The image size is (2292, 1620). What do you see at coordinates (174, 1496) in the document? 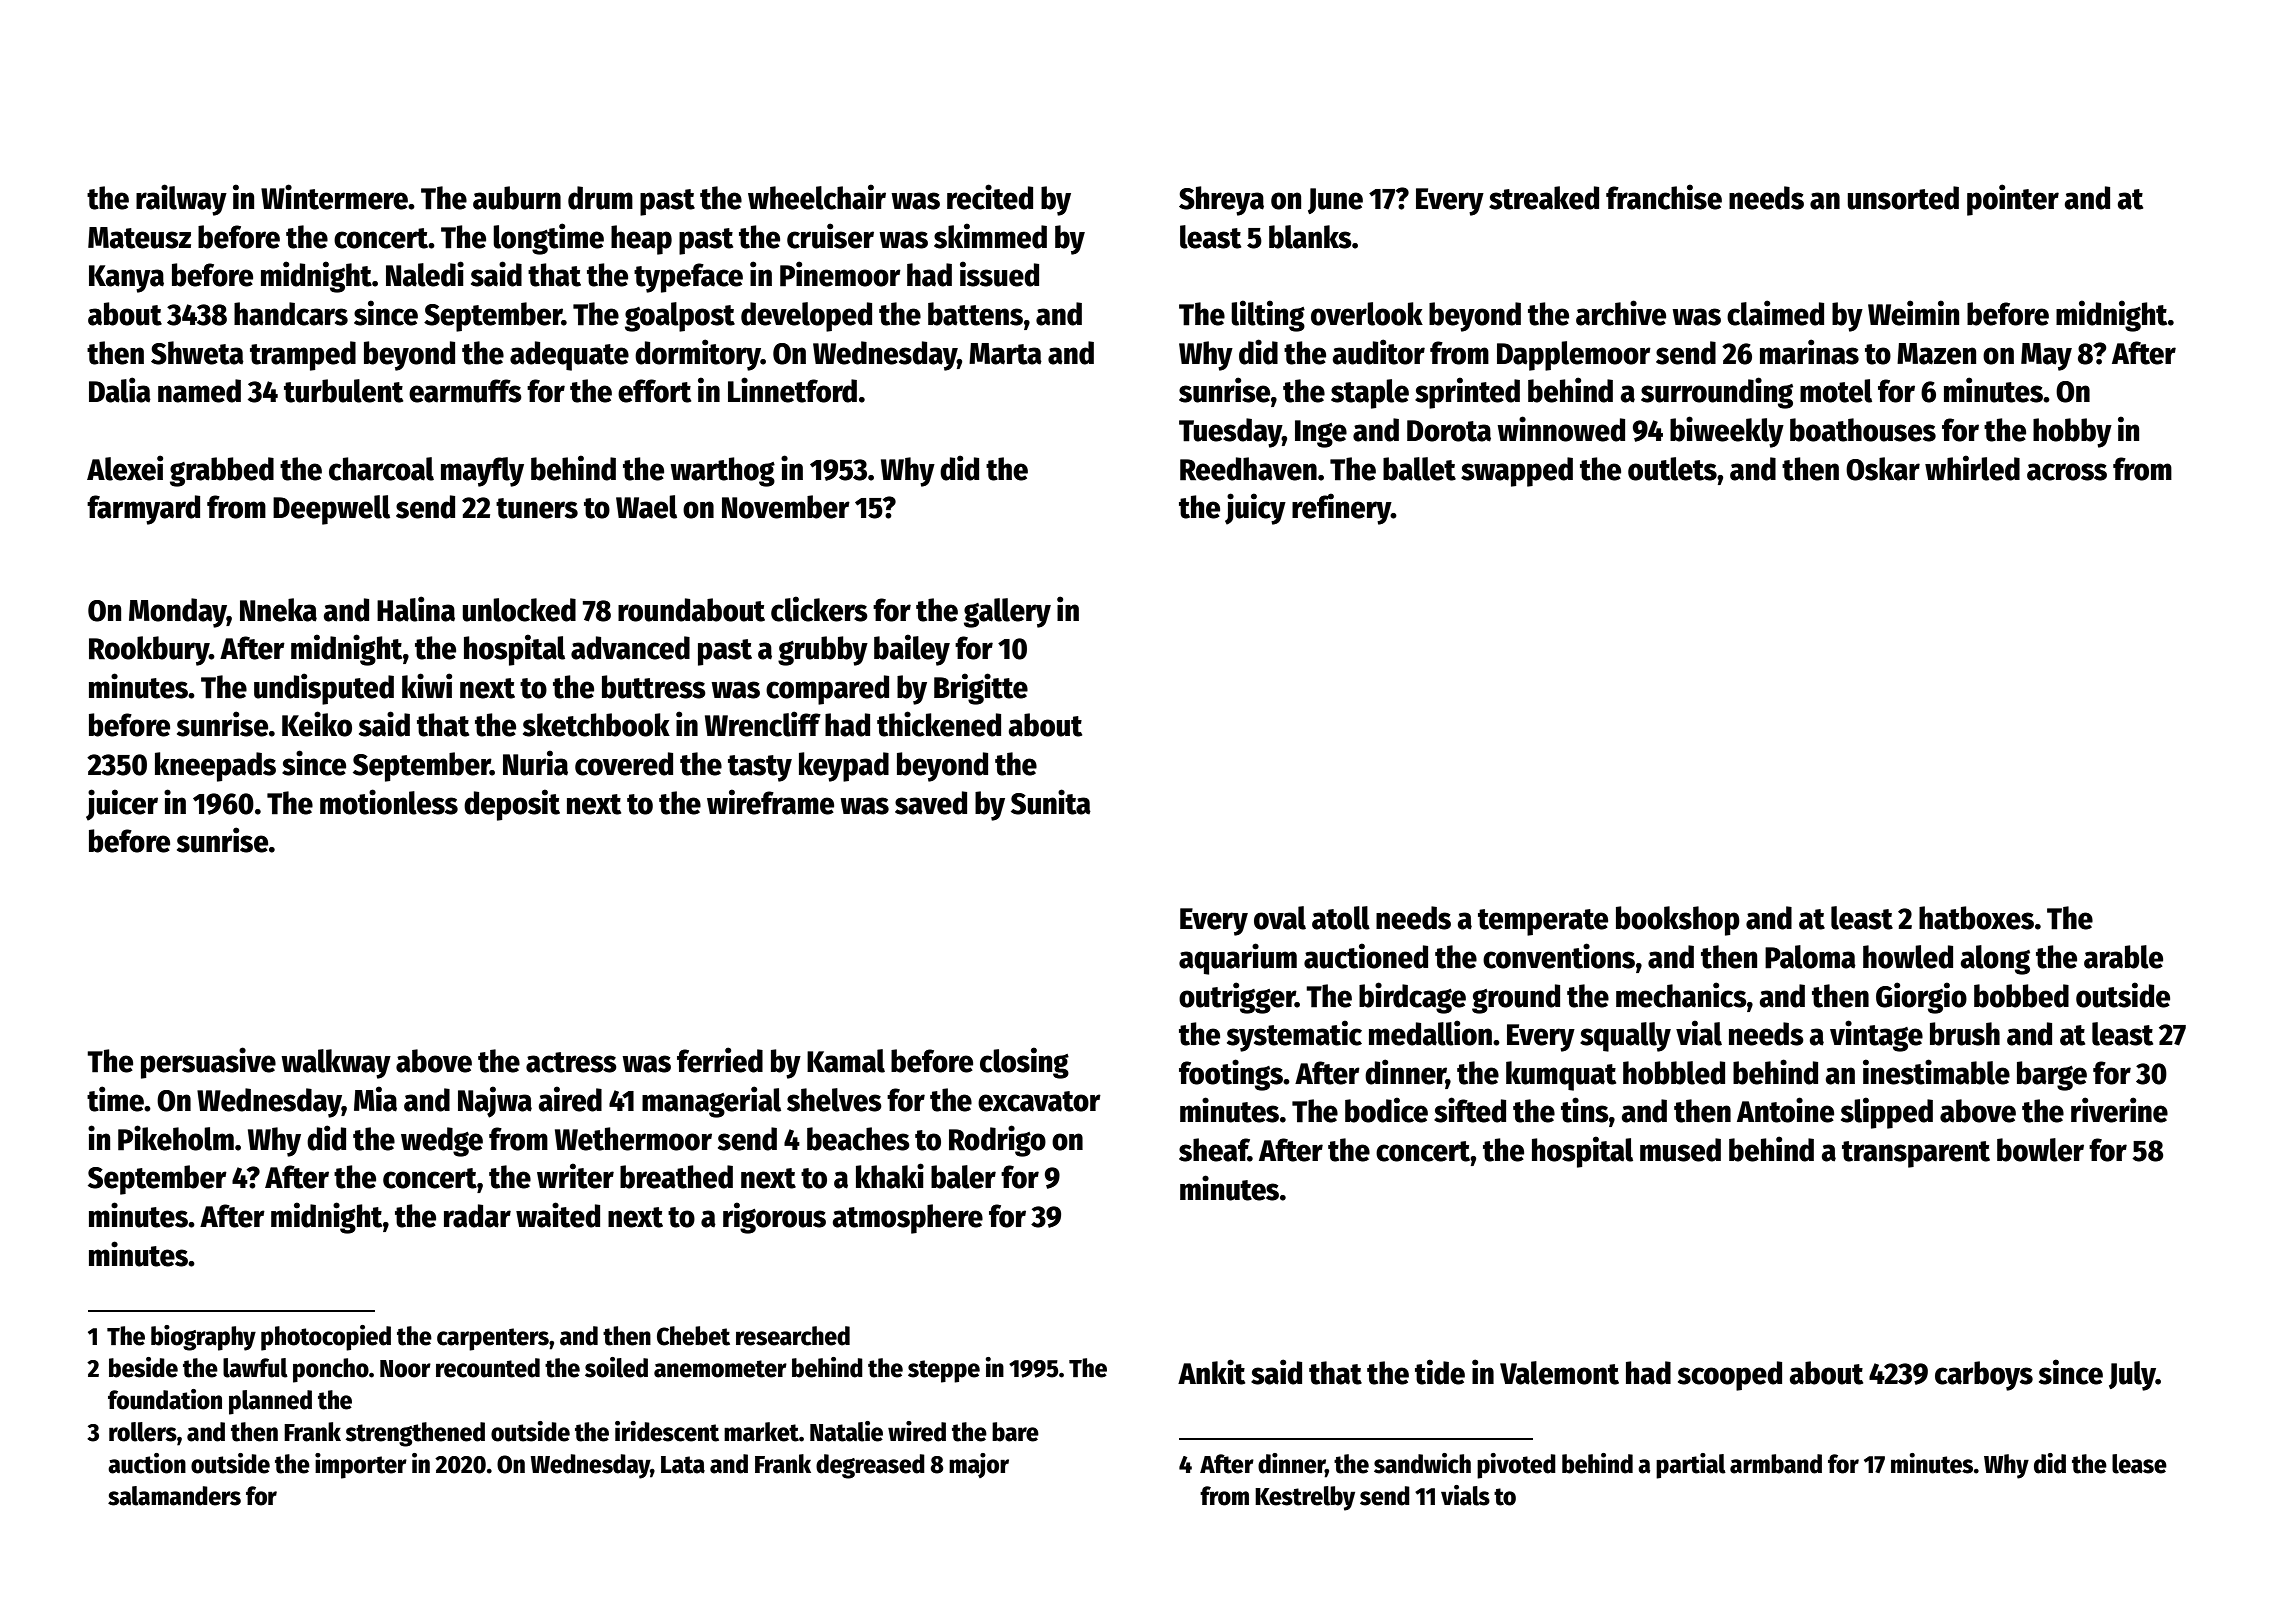
I see `salamanders` at bounding box center [174, 1496].
